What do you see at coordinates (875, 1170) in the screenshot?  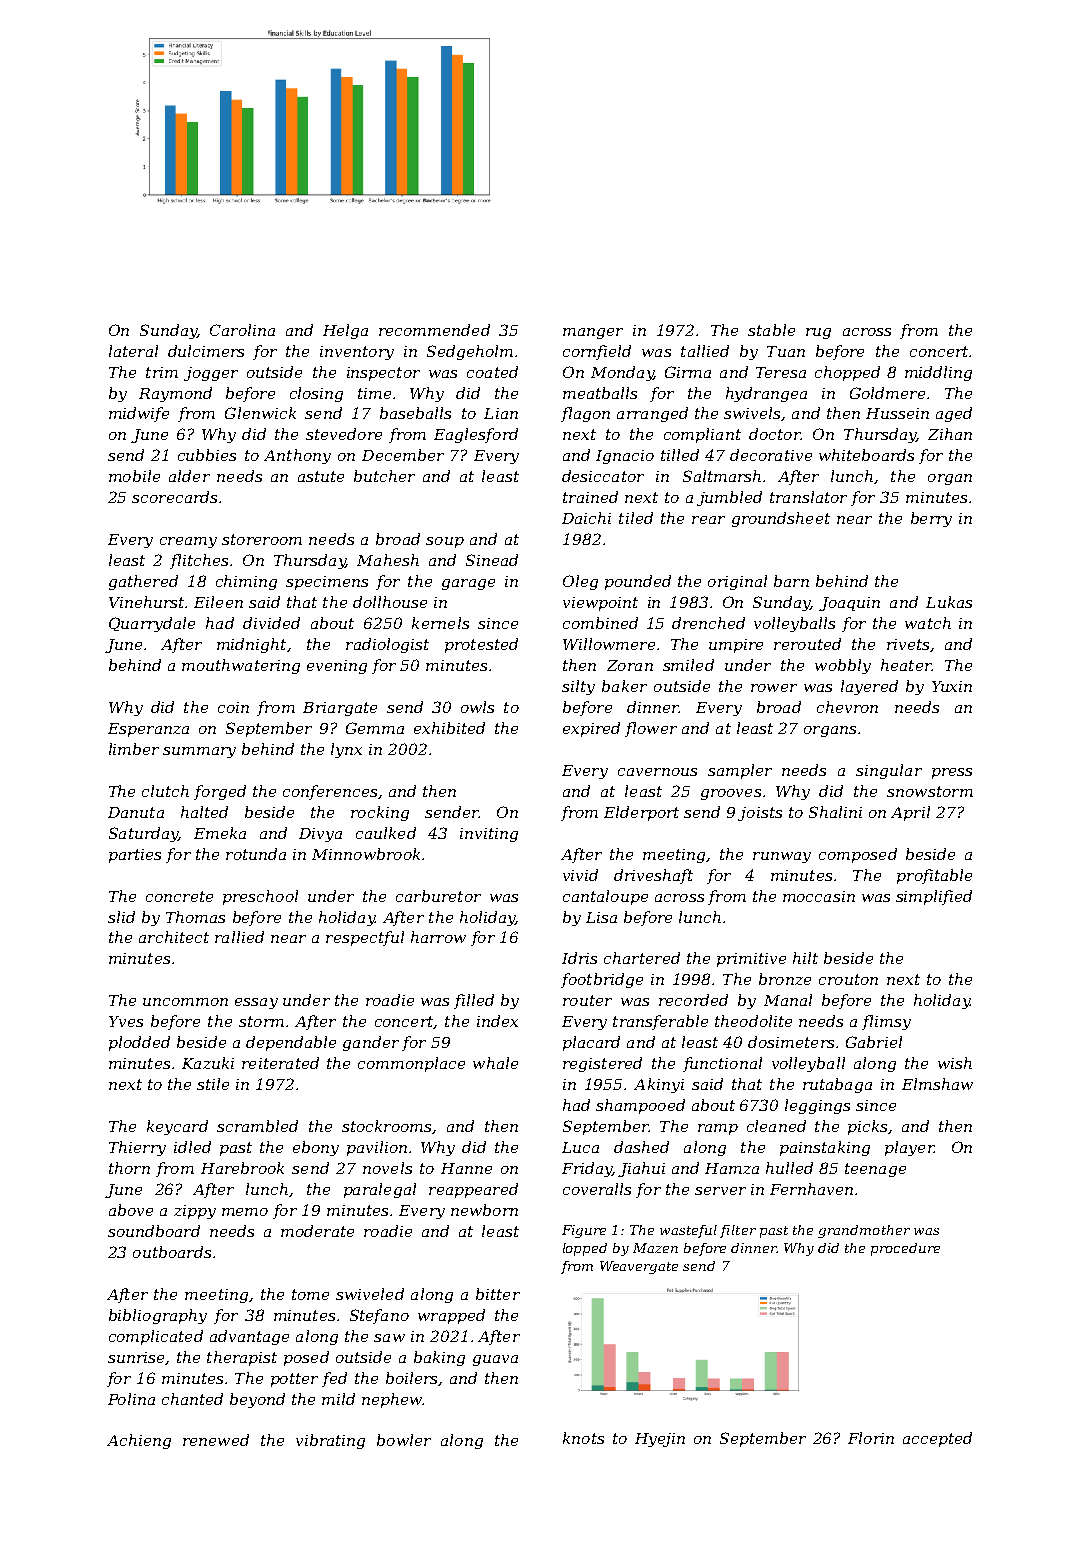 I see `teenage` at bounding box center [875, 1170].
